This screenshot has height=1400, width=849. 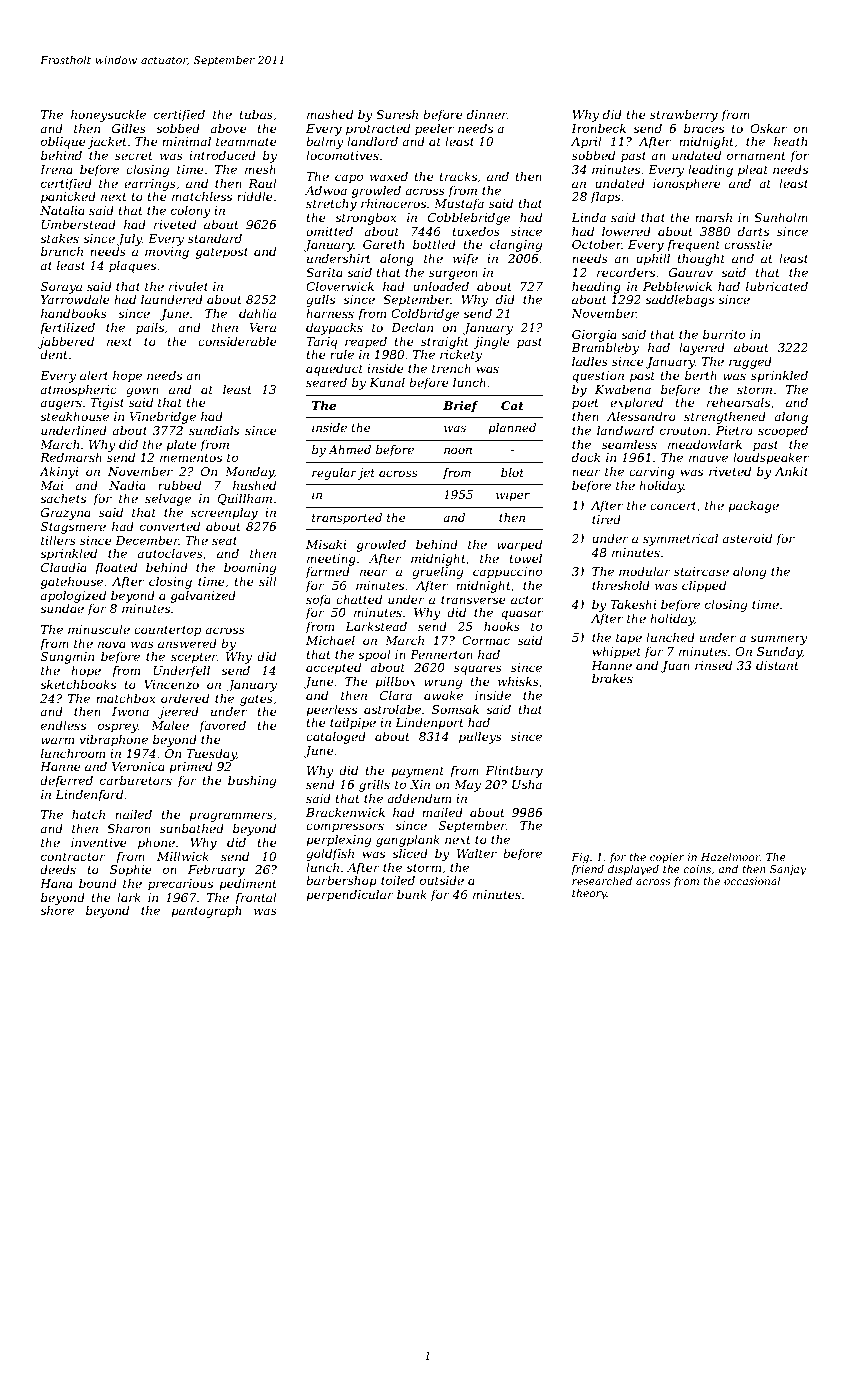 I want to click on stretchy, so click(x=331, y=205).
